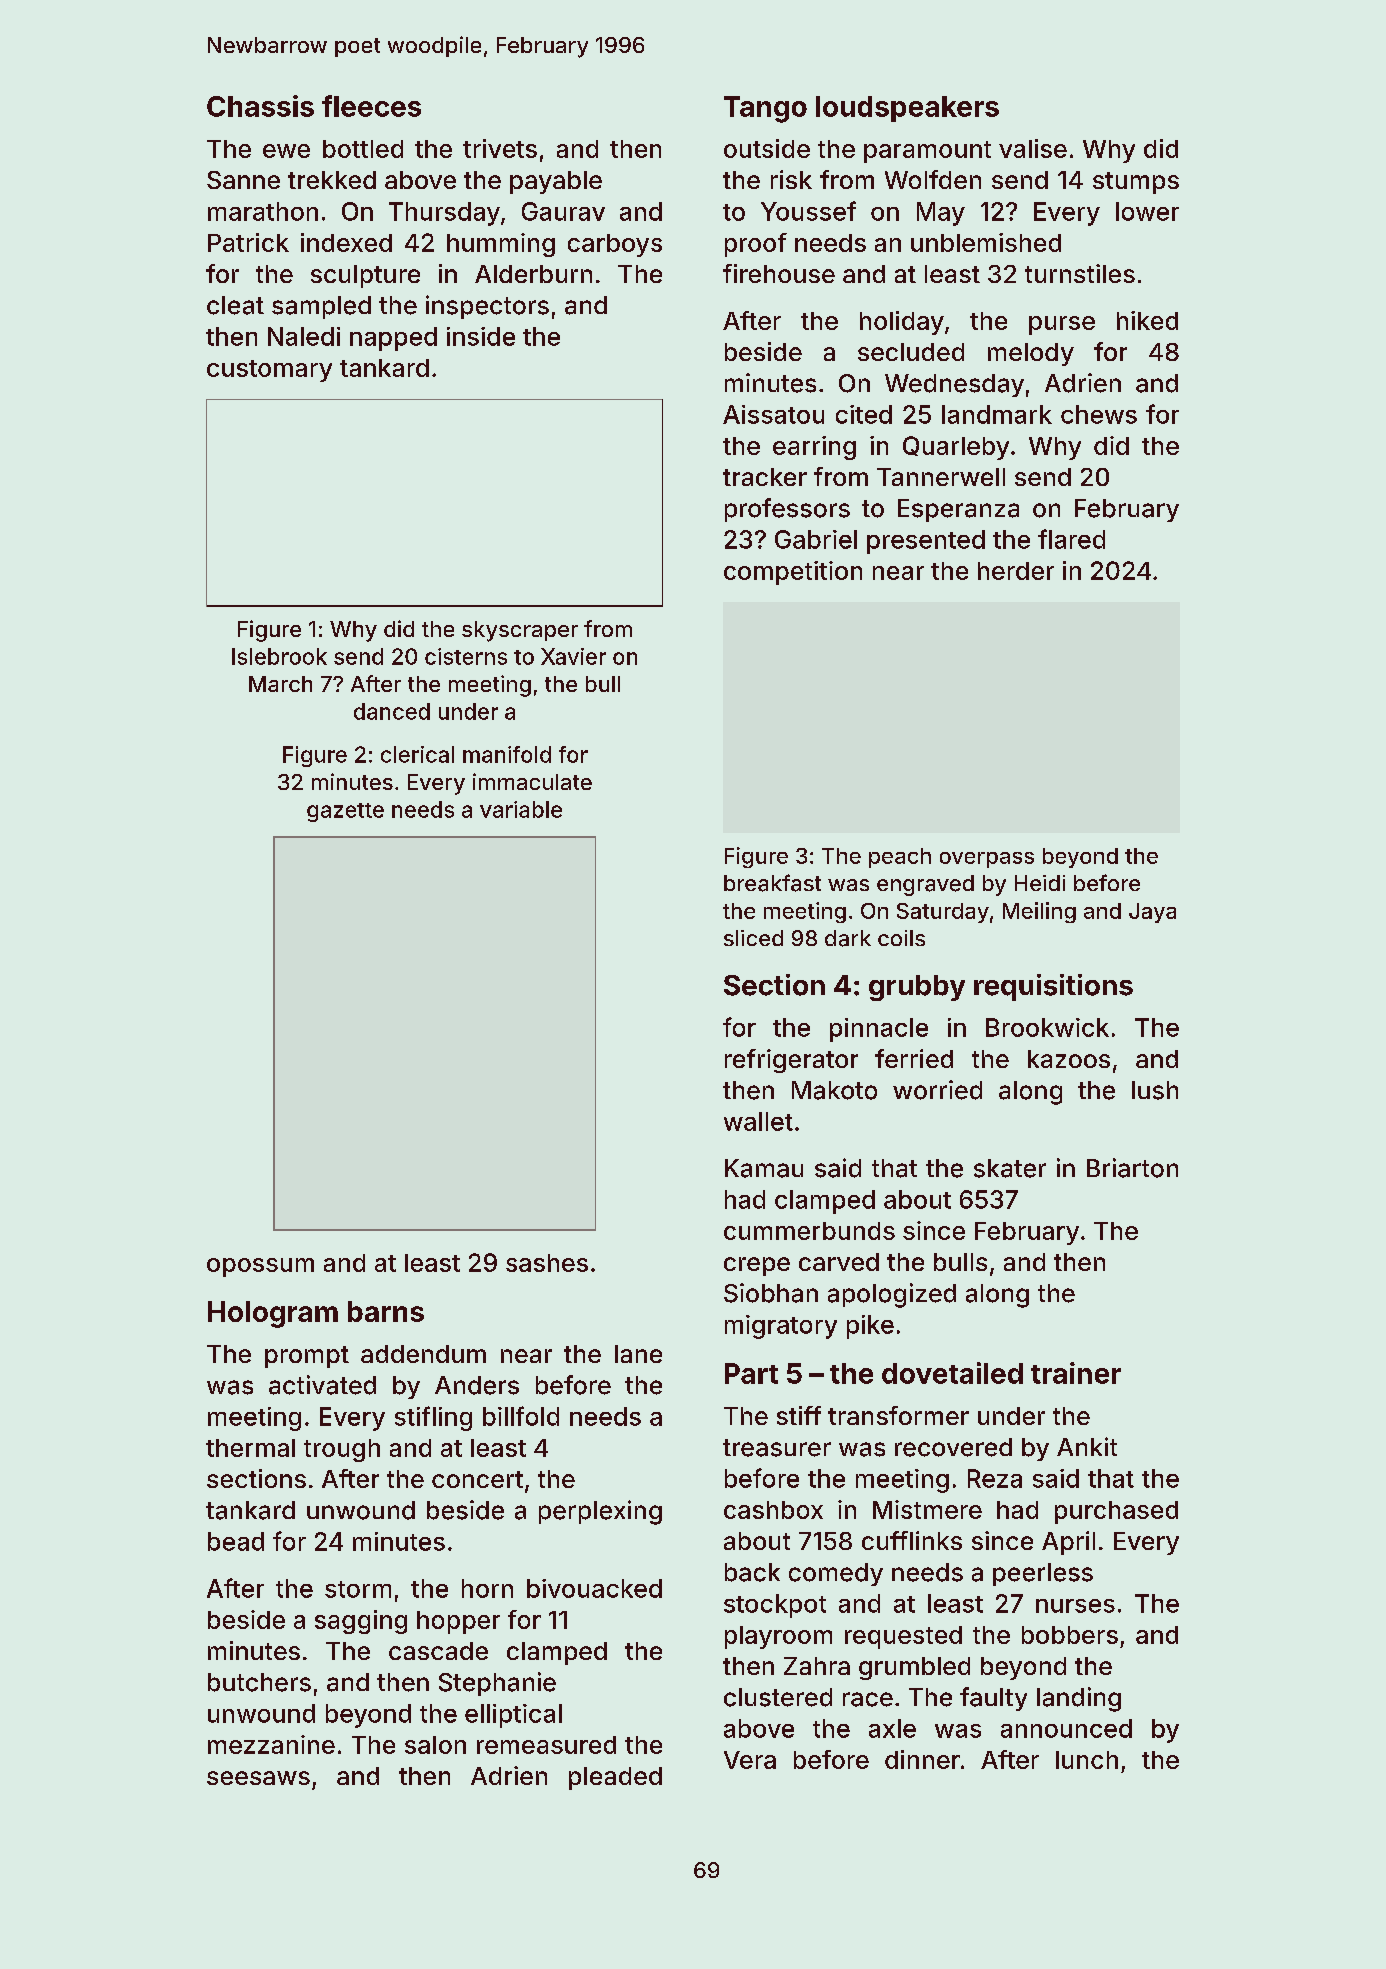 The image size is (1386, 1969). I want to click on tracker, so click(765, 477).
